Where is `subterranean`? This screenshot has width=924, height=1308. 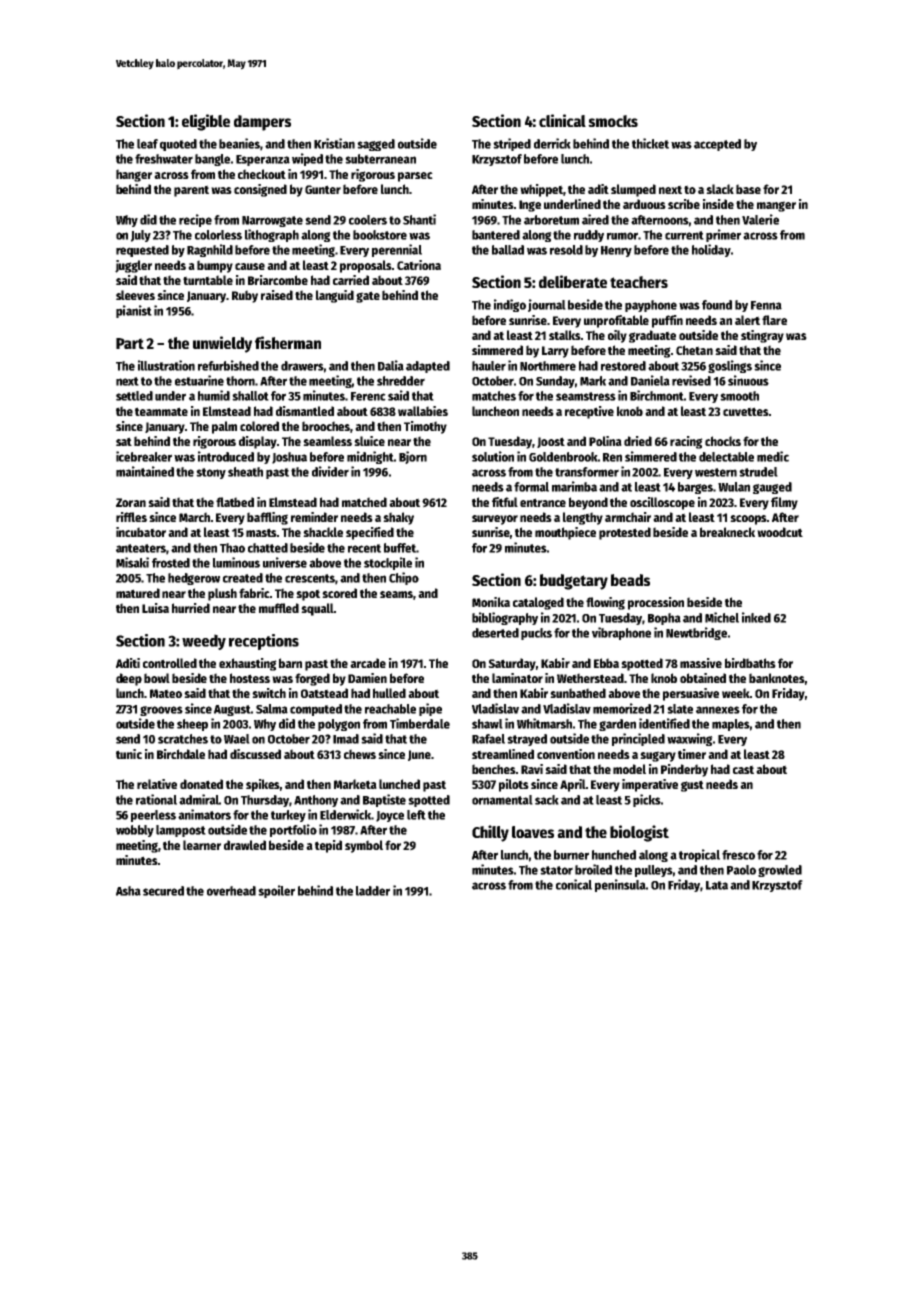 subterranean is located at coordinates (380, 159).
